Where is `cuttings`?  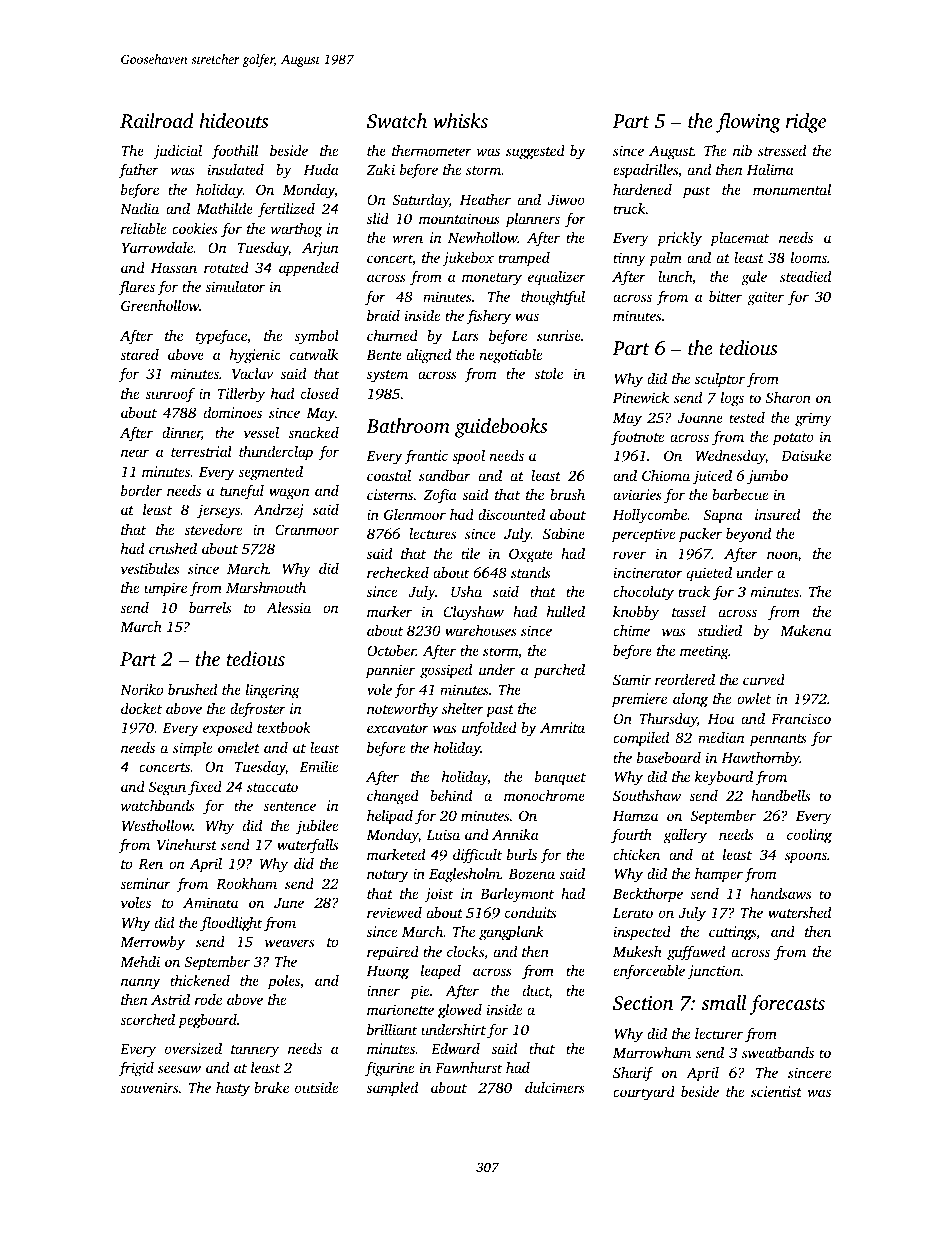
cuttings is located at coordinates (732, 933).
